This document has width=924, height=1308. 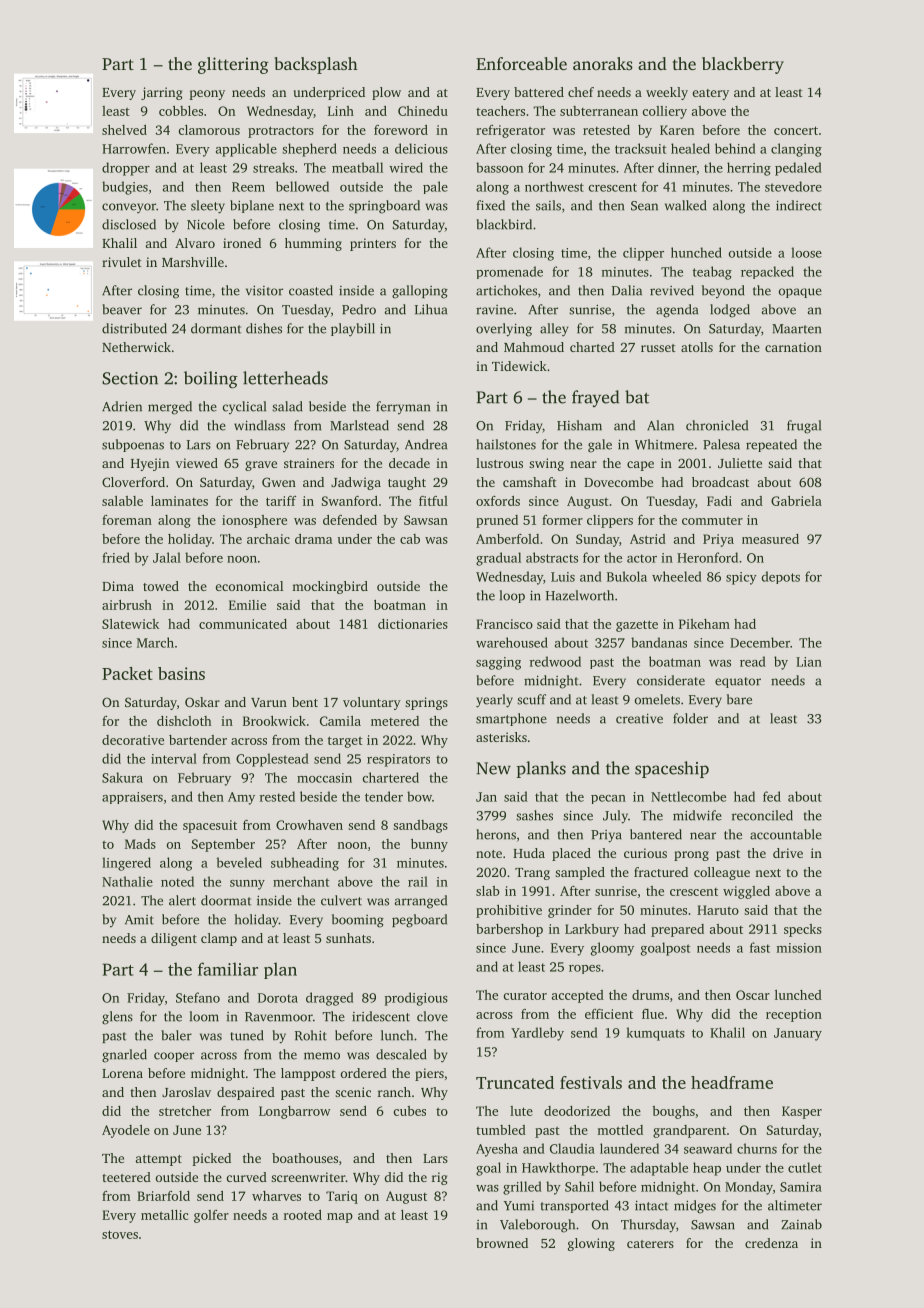 I want to click on anoraks, so click(x=603, y=63).
